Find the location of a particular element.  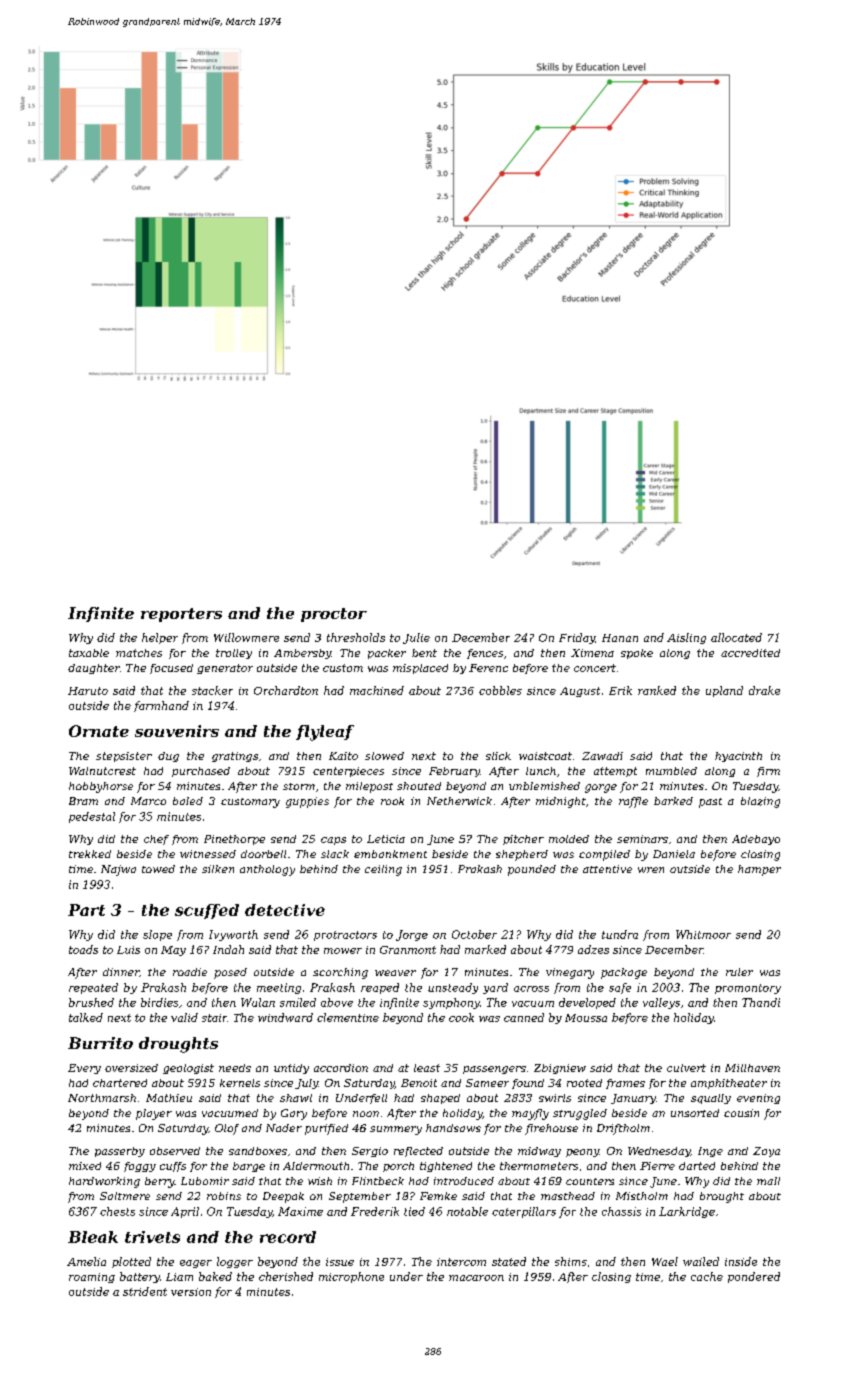

slope is located at coordinates (157, 935).
